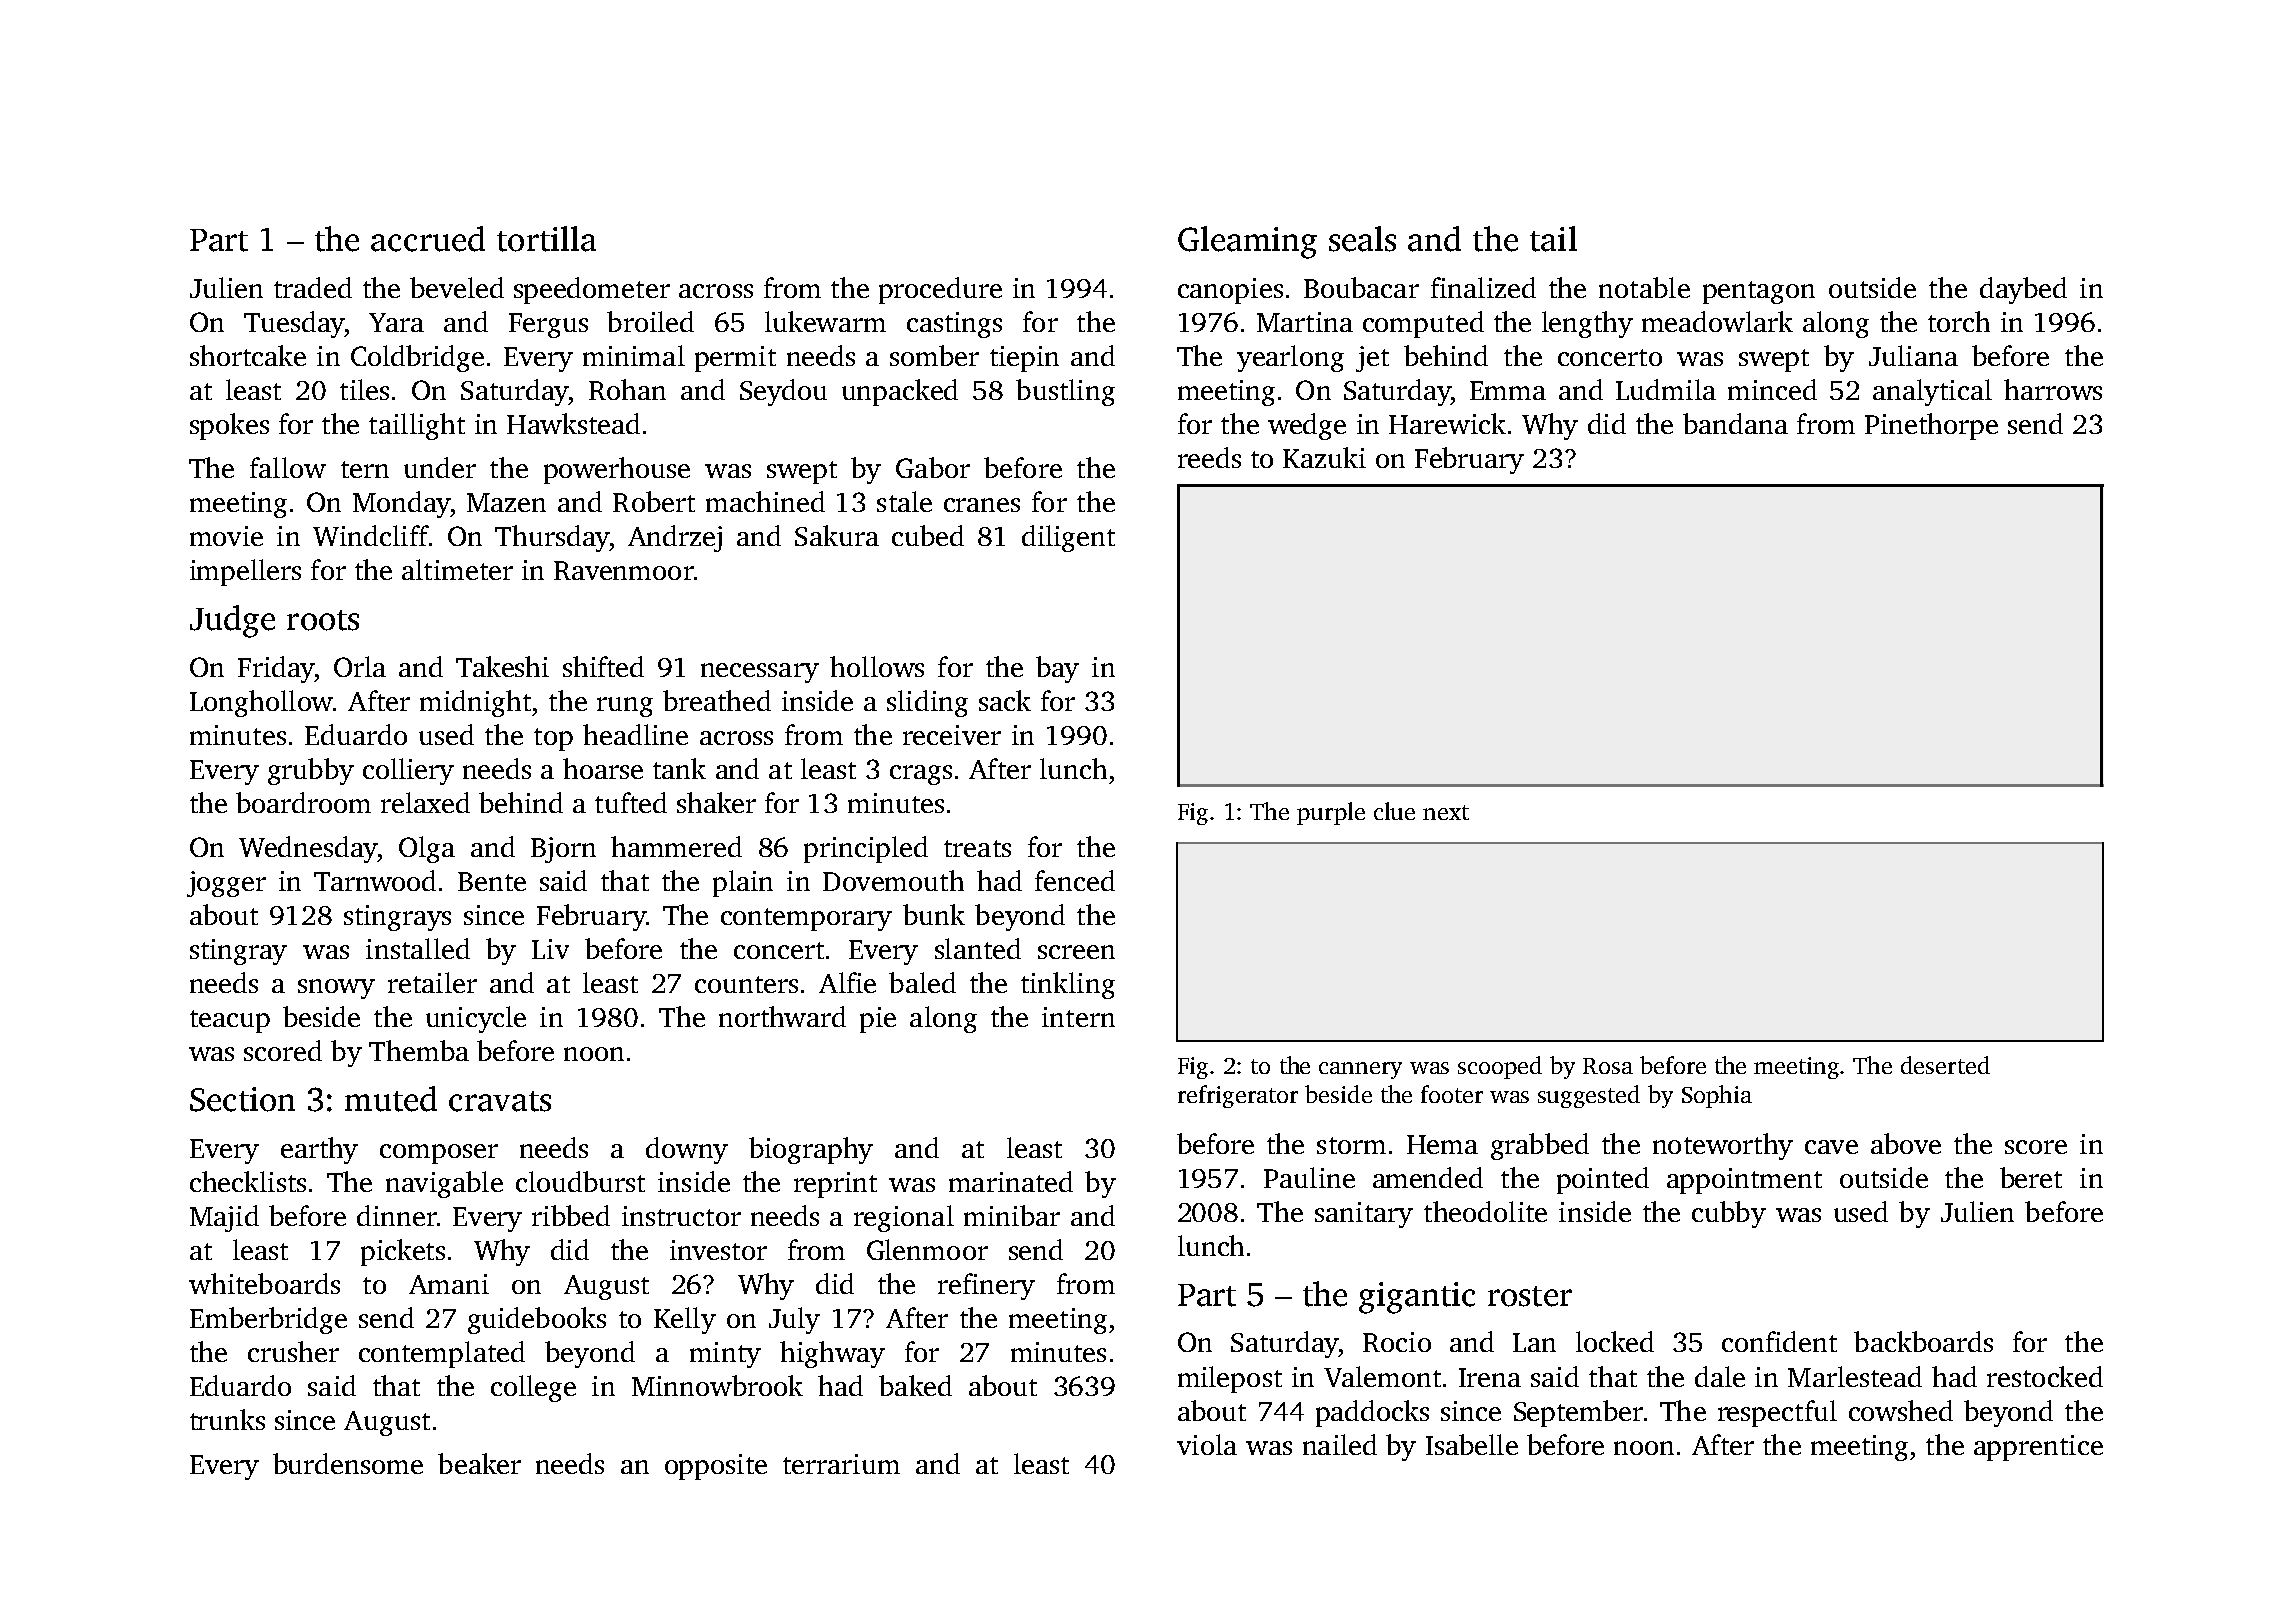  I want to click on Rohan, so click(627, 389).
